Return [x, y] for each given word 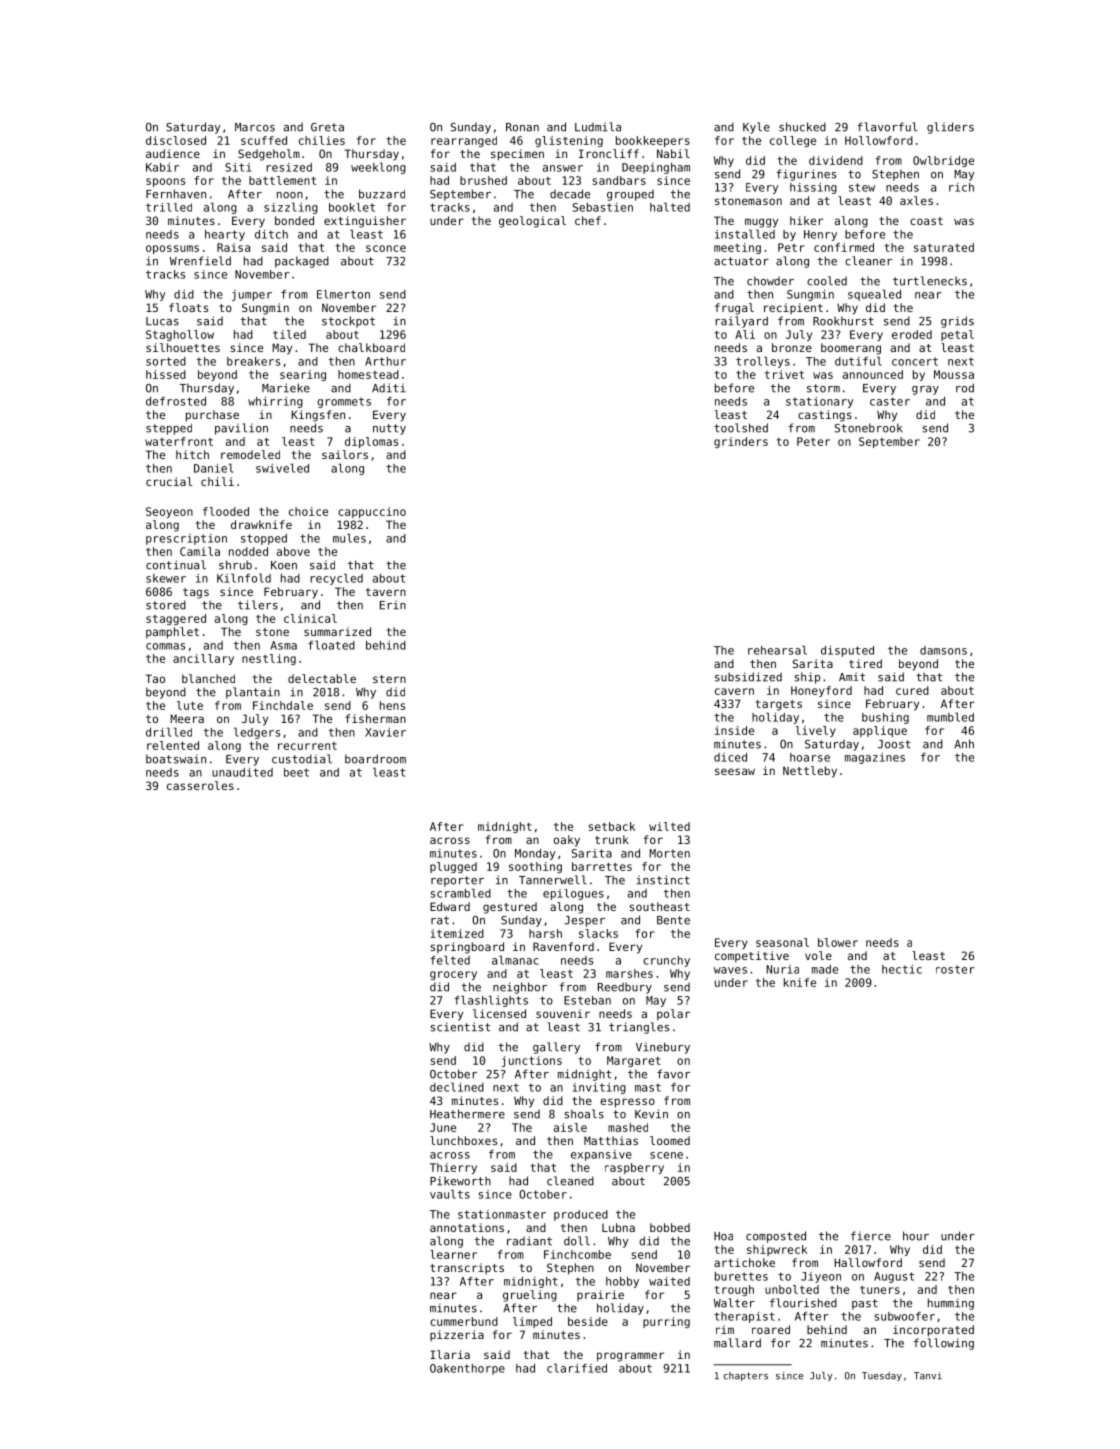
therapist [744, 1317]
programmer [630, 1357]
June [443, 1127]
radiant [529, 1241]
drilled [169, 732]
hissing [813, 188]
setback [612, 826]
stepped [169, 429]
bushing [885, 718]
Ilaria [450, 1354]
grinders [741, 442]
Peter [813, 441]
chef [588, 220]
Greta [327, 127]
